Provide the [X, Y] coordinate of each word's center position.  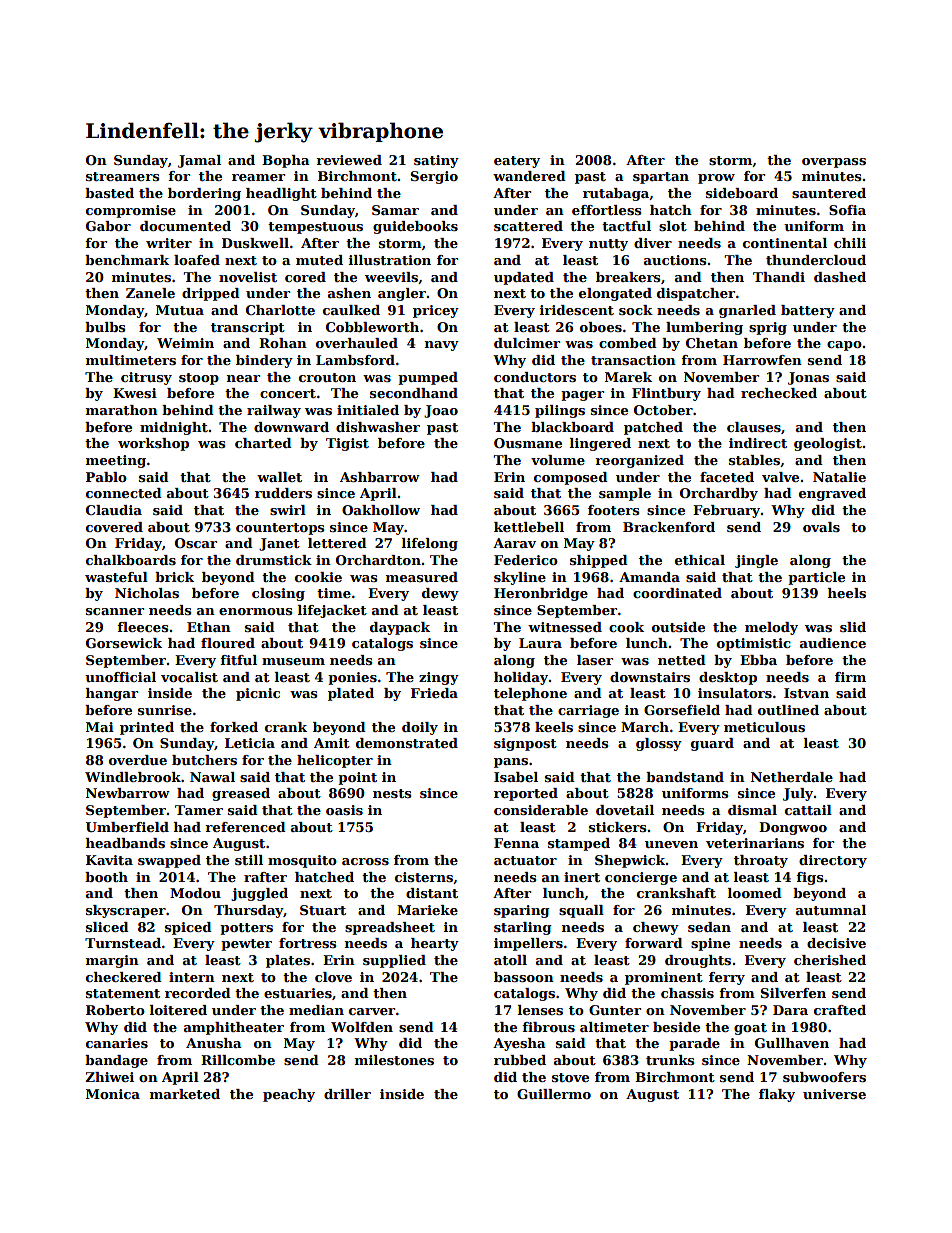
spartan [661, 178]
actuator [525, 860]
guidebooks [415, 227]
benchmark [127, 260]
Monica [113, 1094]
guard [712, 744]
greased [241, 794]
